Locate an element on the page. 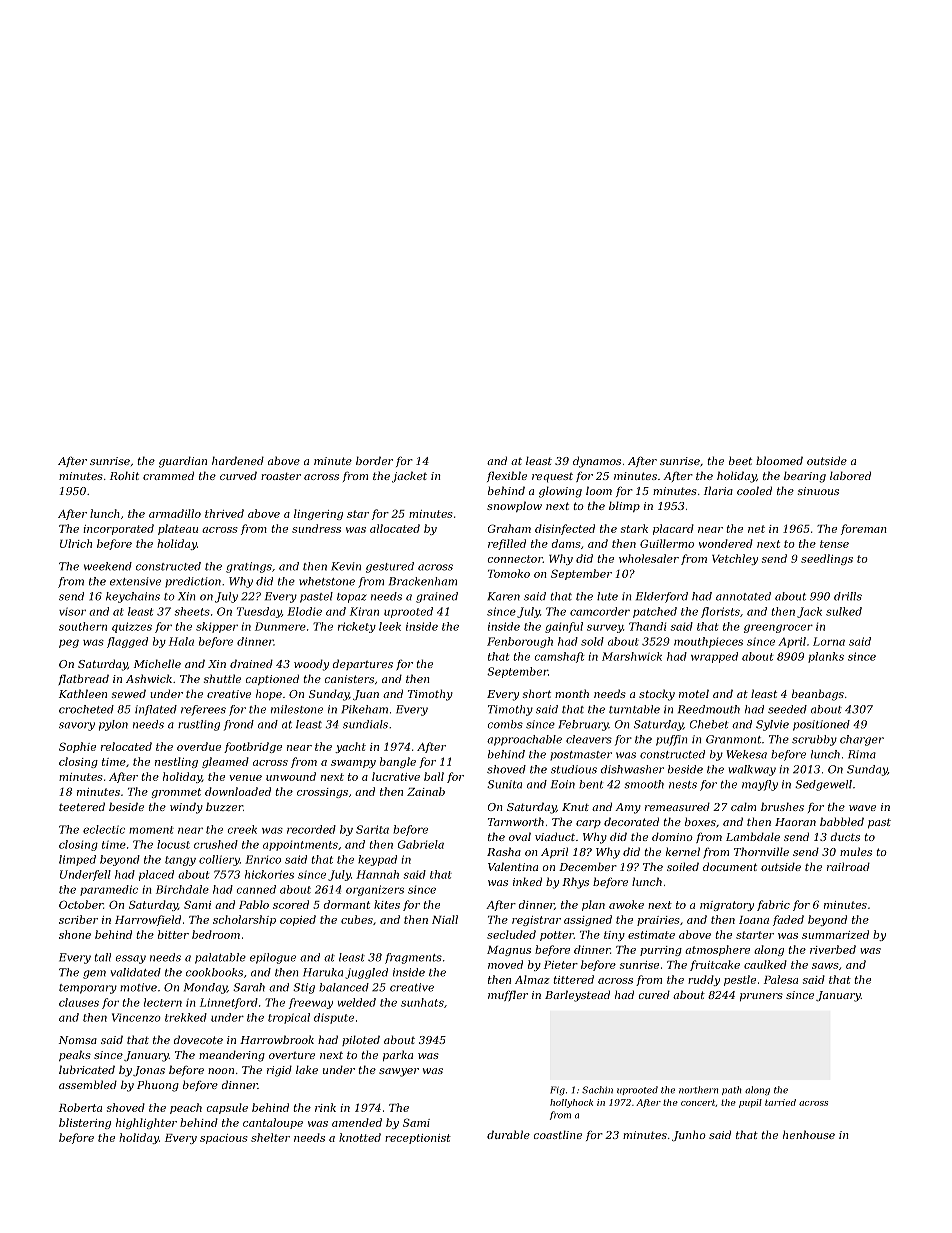 The height and width of the document is (1233, 952). durable is located at coordinates (508, 1134).
